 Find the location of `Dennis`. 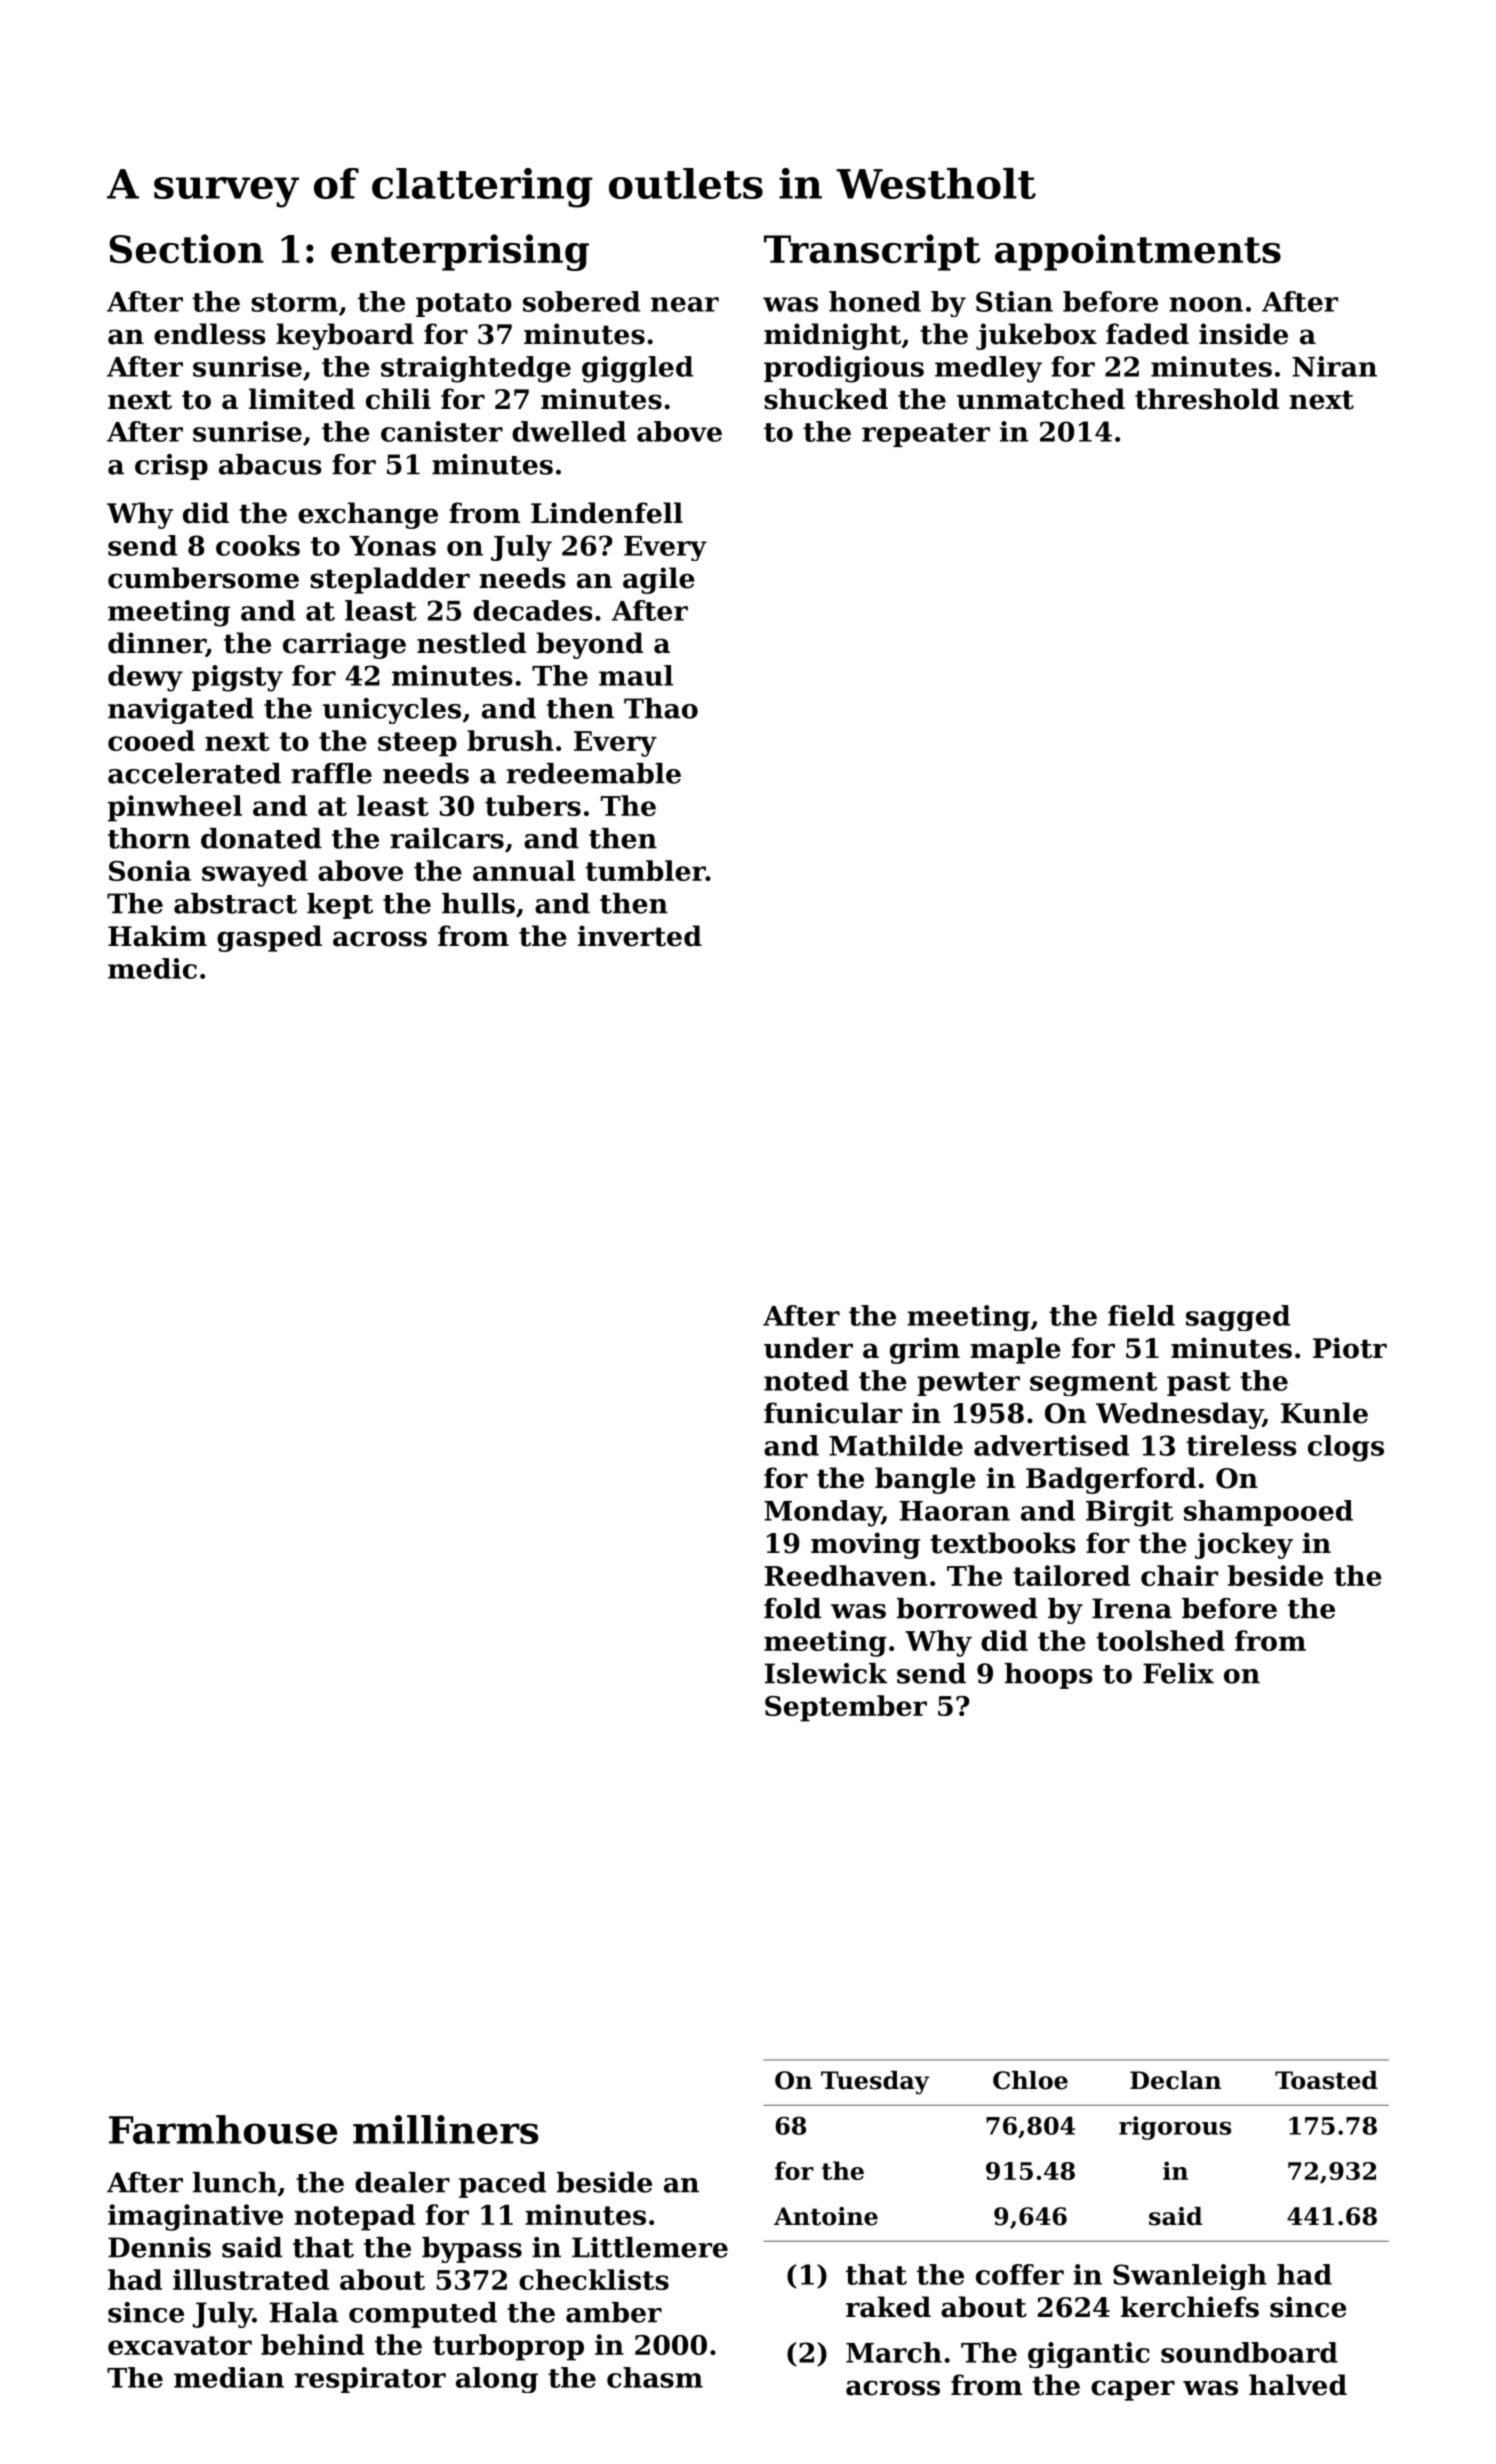

Dennis is located at coordinates (159, 2247).
